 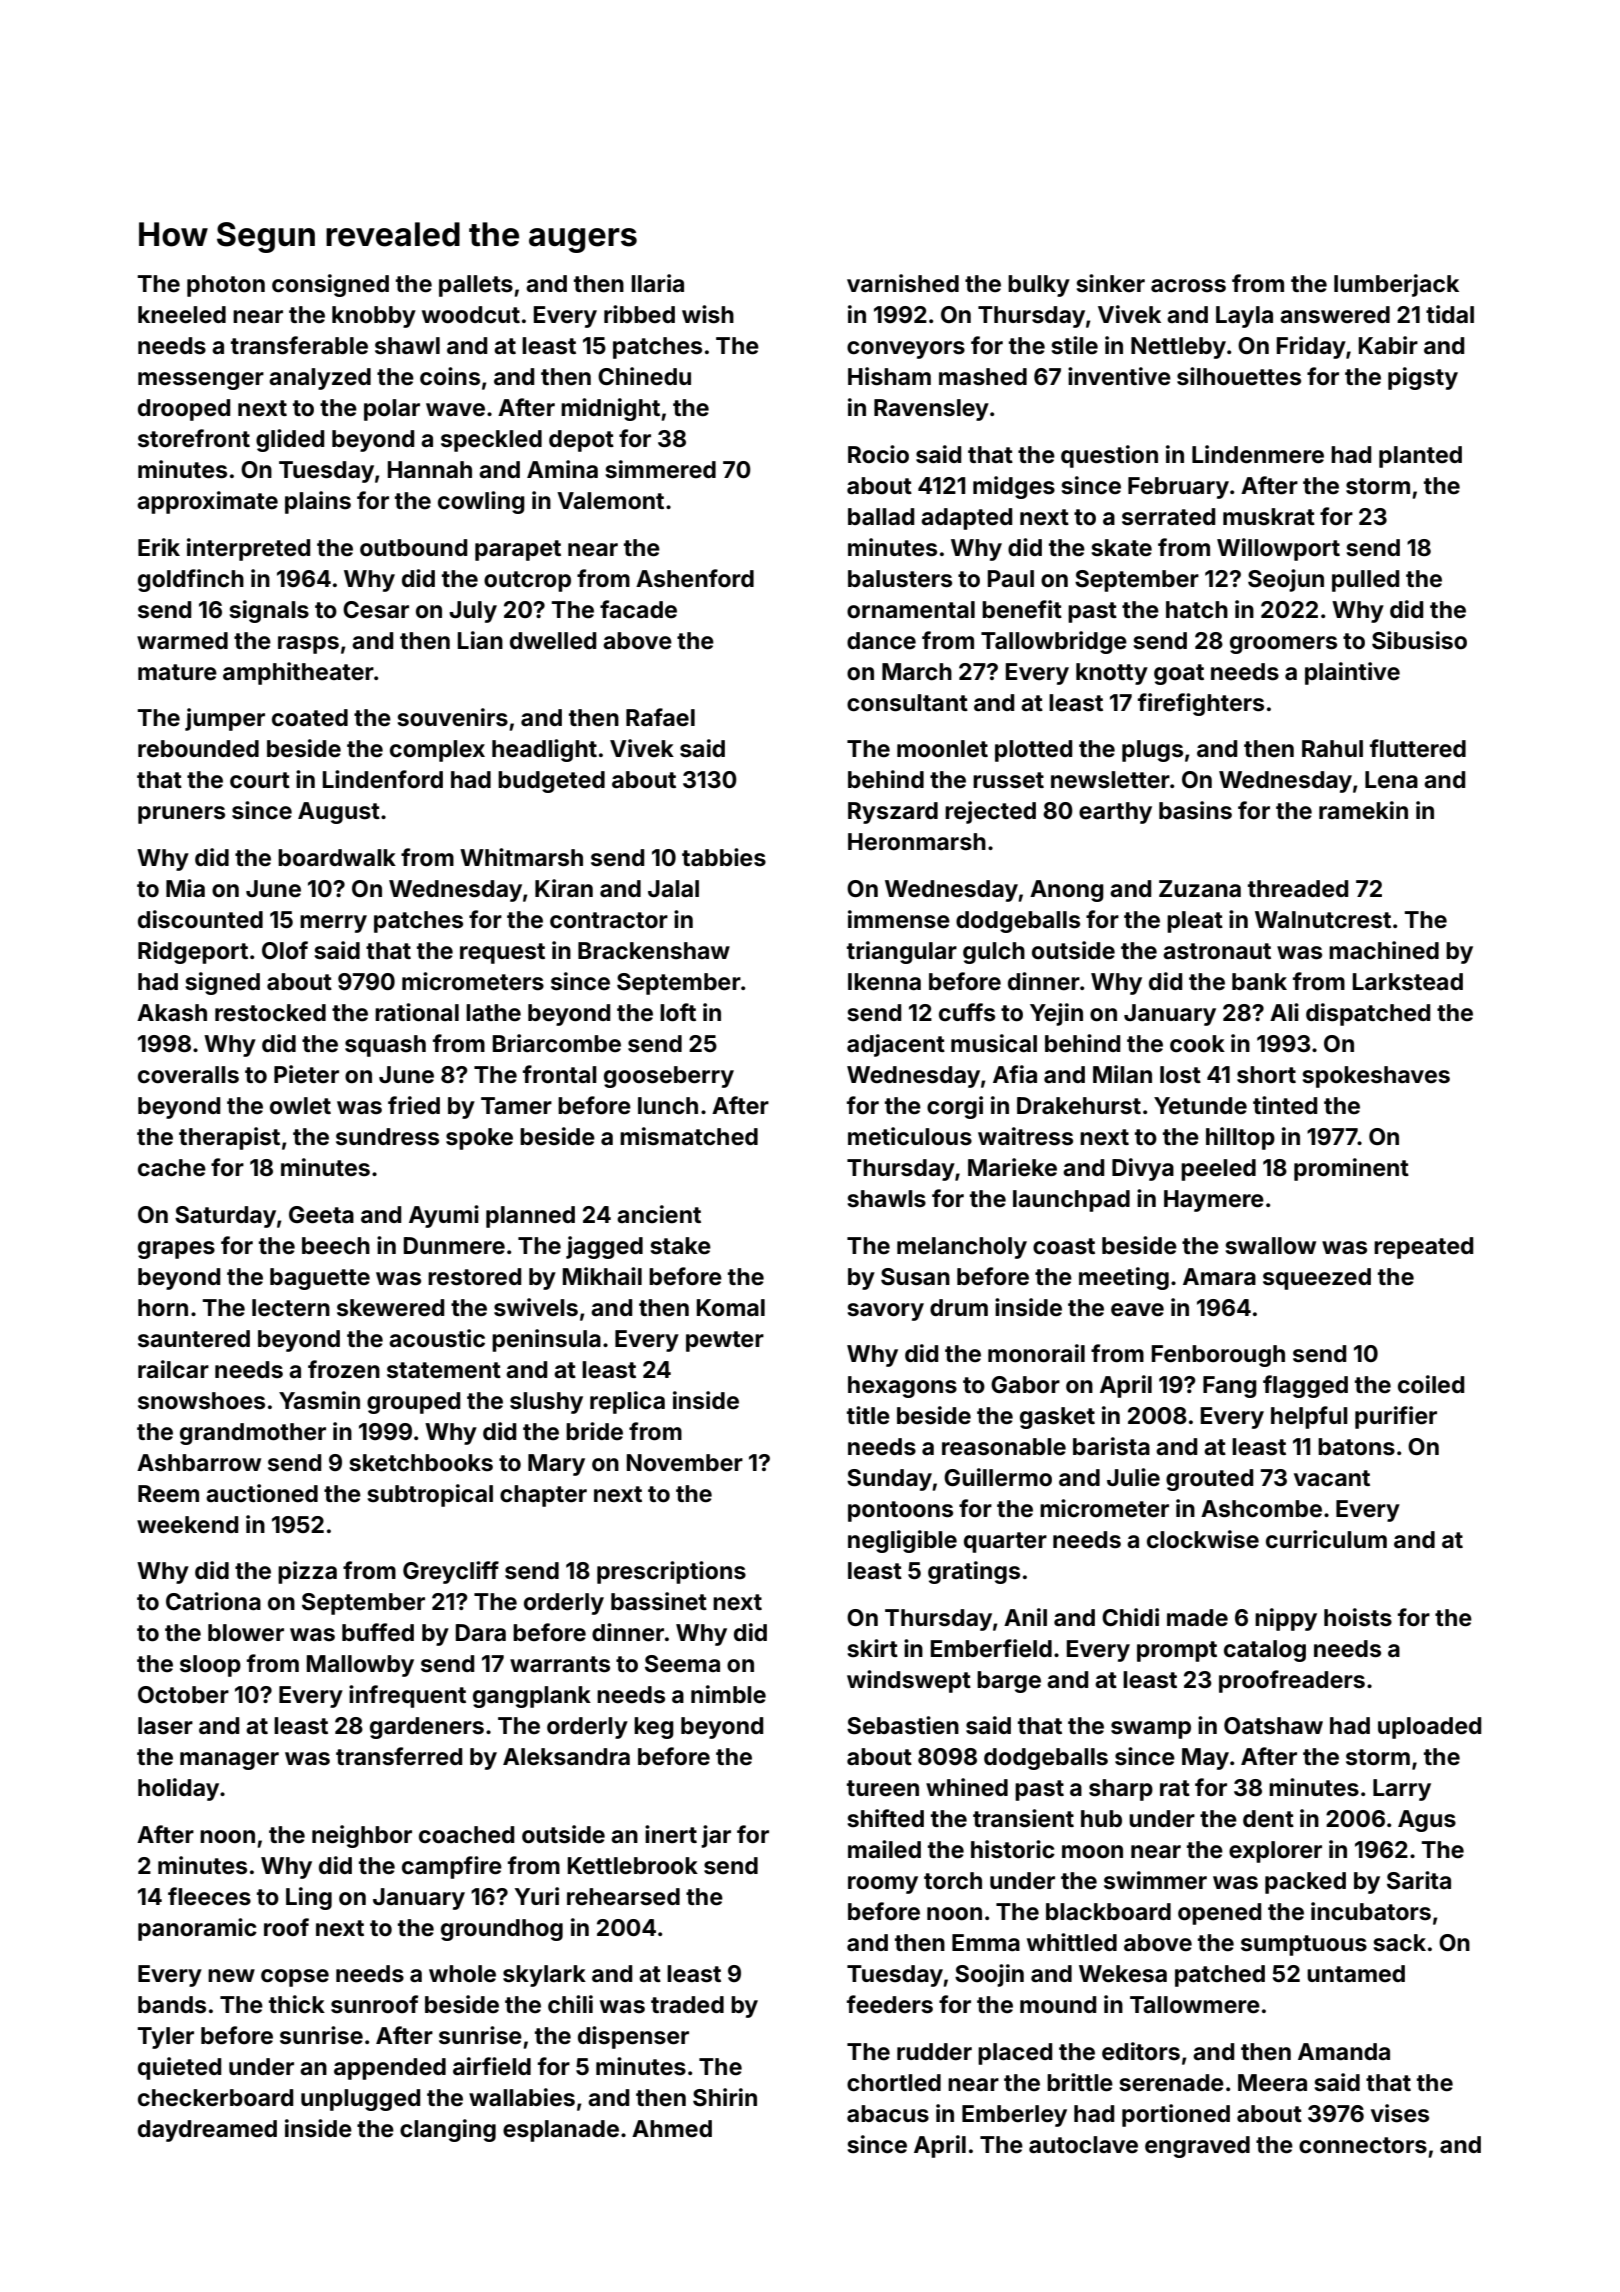 I want to click on bassinet, so click(x=659, y=1601).
